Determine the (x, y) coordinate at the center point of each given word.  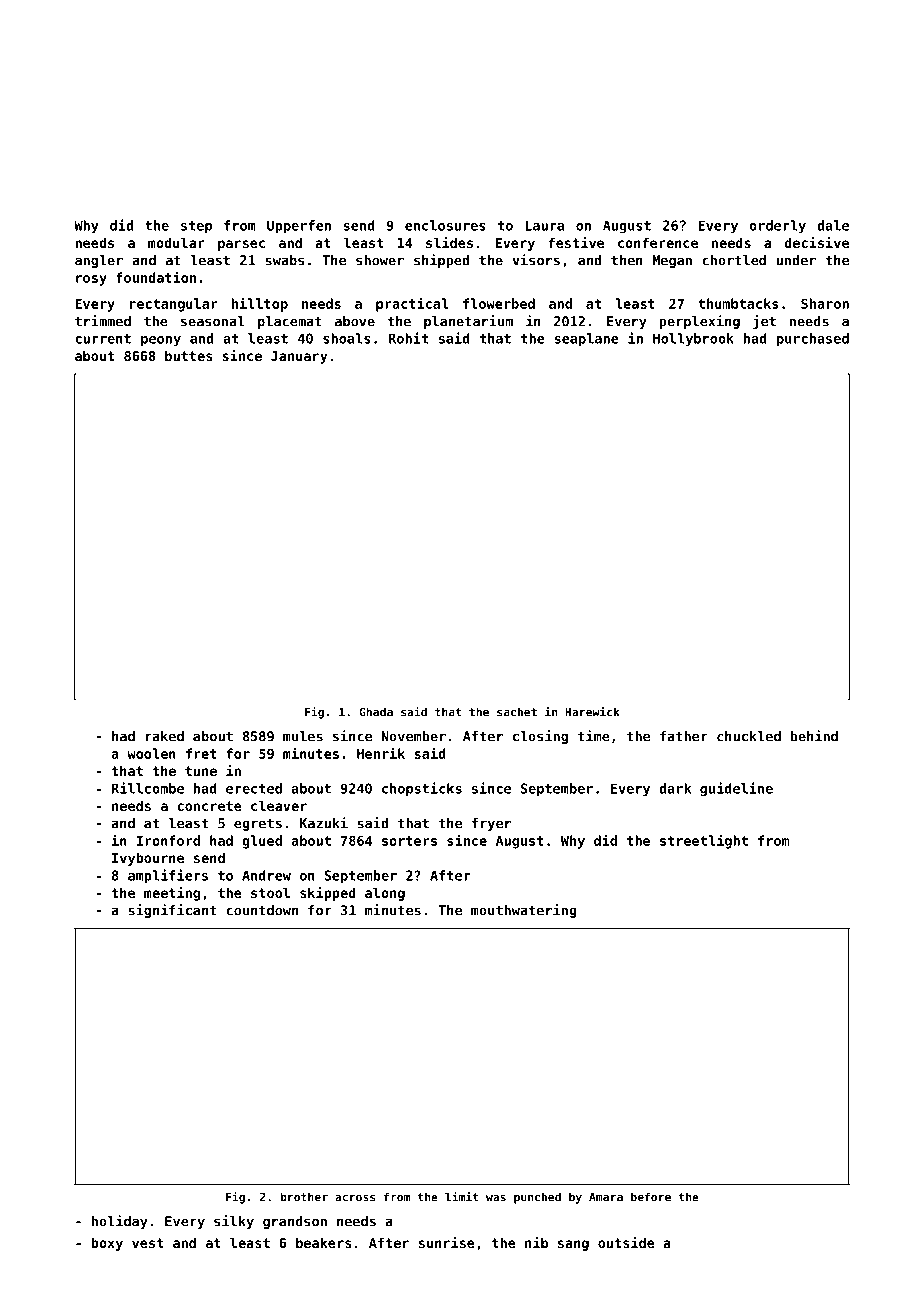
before (651, 1197)
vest (148, 1243)
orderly (777, 227)
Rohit (408, 338)
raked (164, 736)
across (355, 1198)
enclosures (445, 225)
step (196, 227)
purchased (813, 340)
